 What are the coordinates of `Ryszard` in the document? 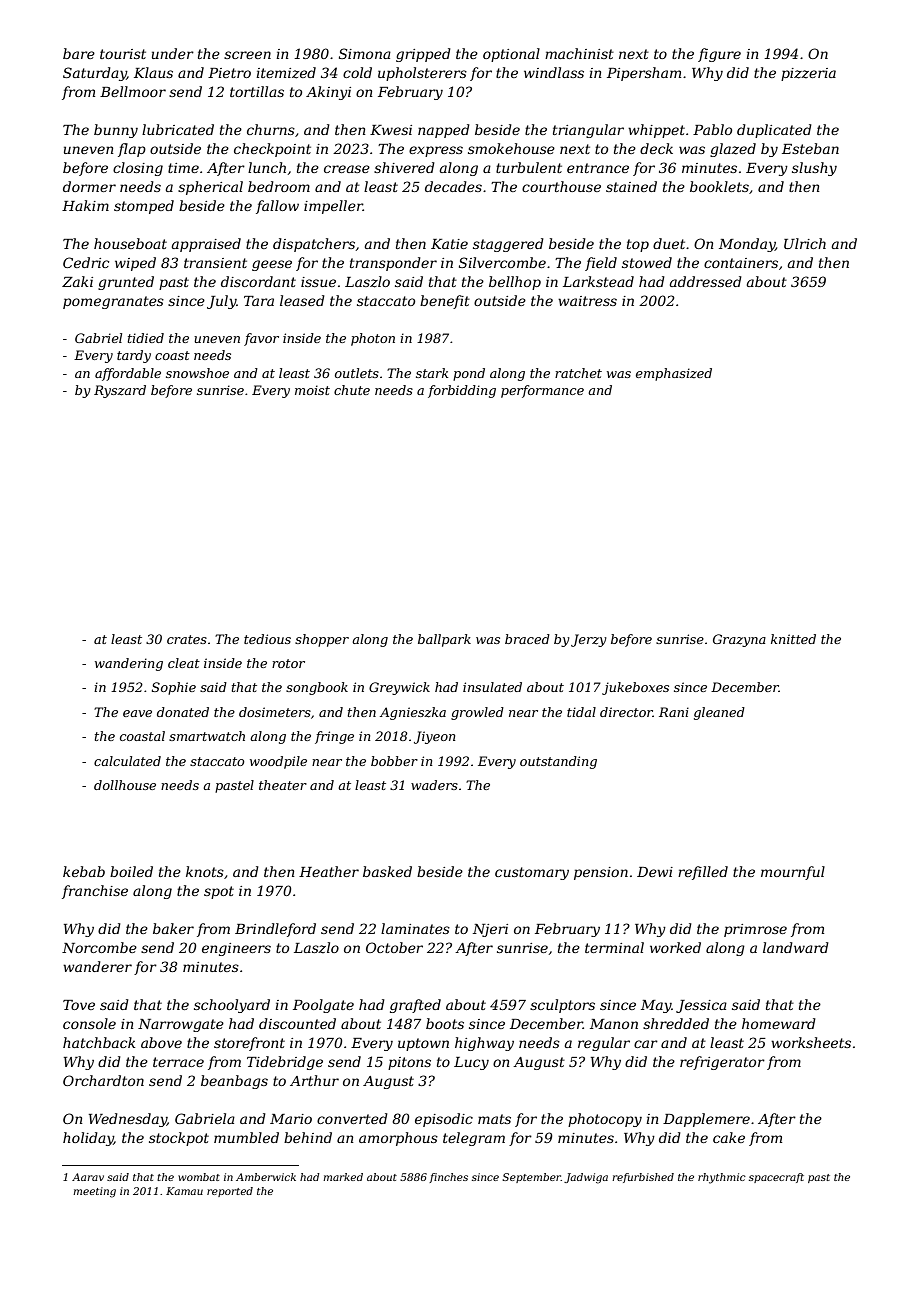 It's located at (120, 391).
